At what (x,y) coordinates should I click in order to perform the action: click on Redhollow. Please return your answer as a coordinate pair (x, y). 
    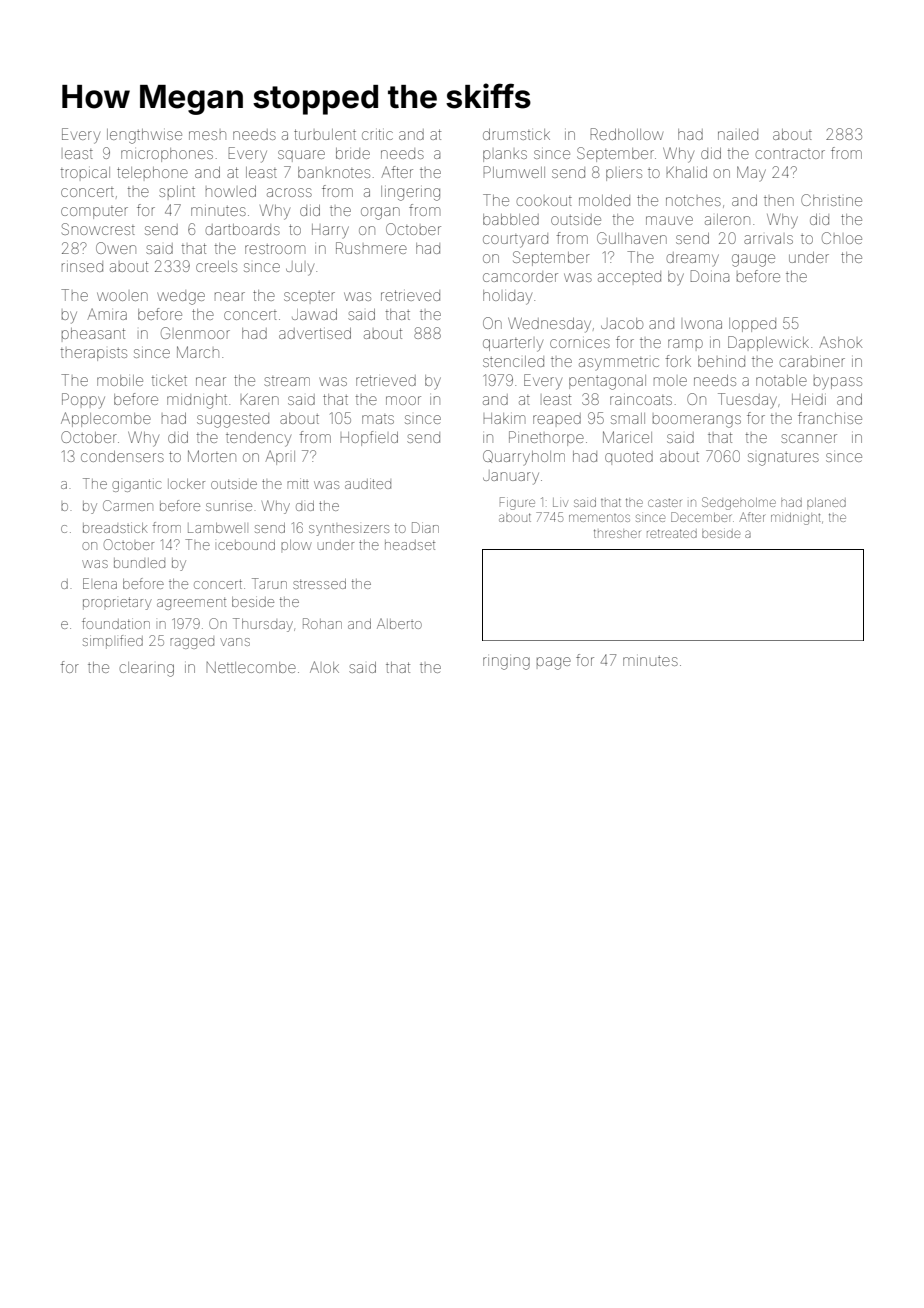
    Looking at the image, I should click on (626, 134).
